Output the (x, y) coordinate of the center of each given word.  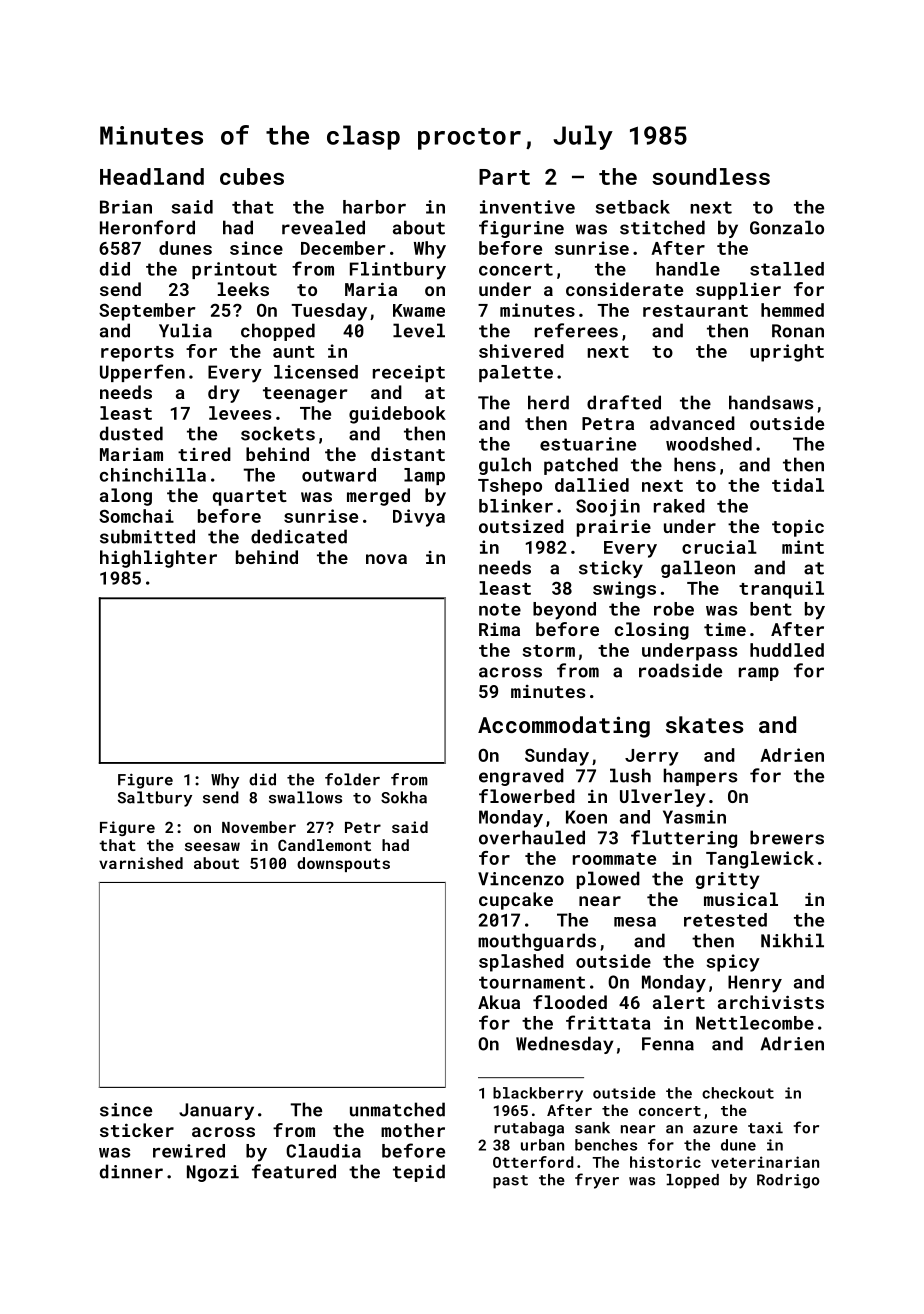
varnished (141, 863)
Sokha (404, 797)
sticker (137, 1130)
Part (504, 177)
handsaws (771, 402)
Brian (126, 207)
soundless (711, 176)
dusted (131, 433)
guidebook (397, 415)
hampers (700, 777)
